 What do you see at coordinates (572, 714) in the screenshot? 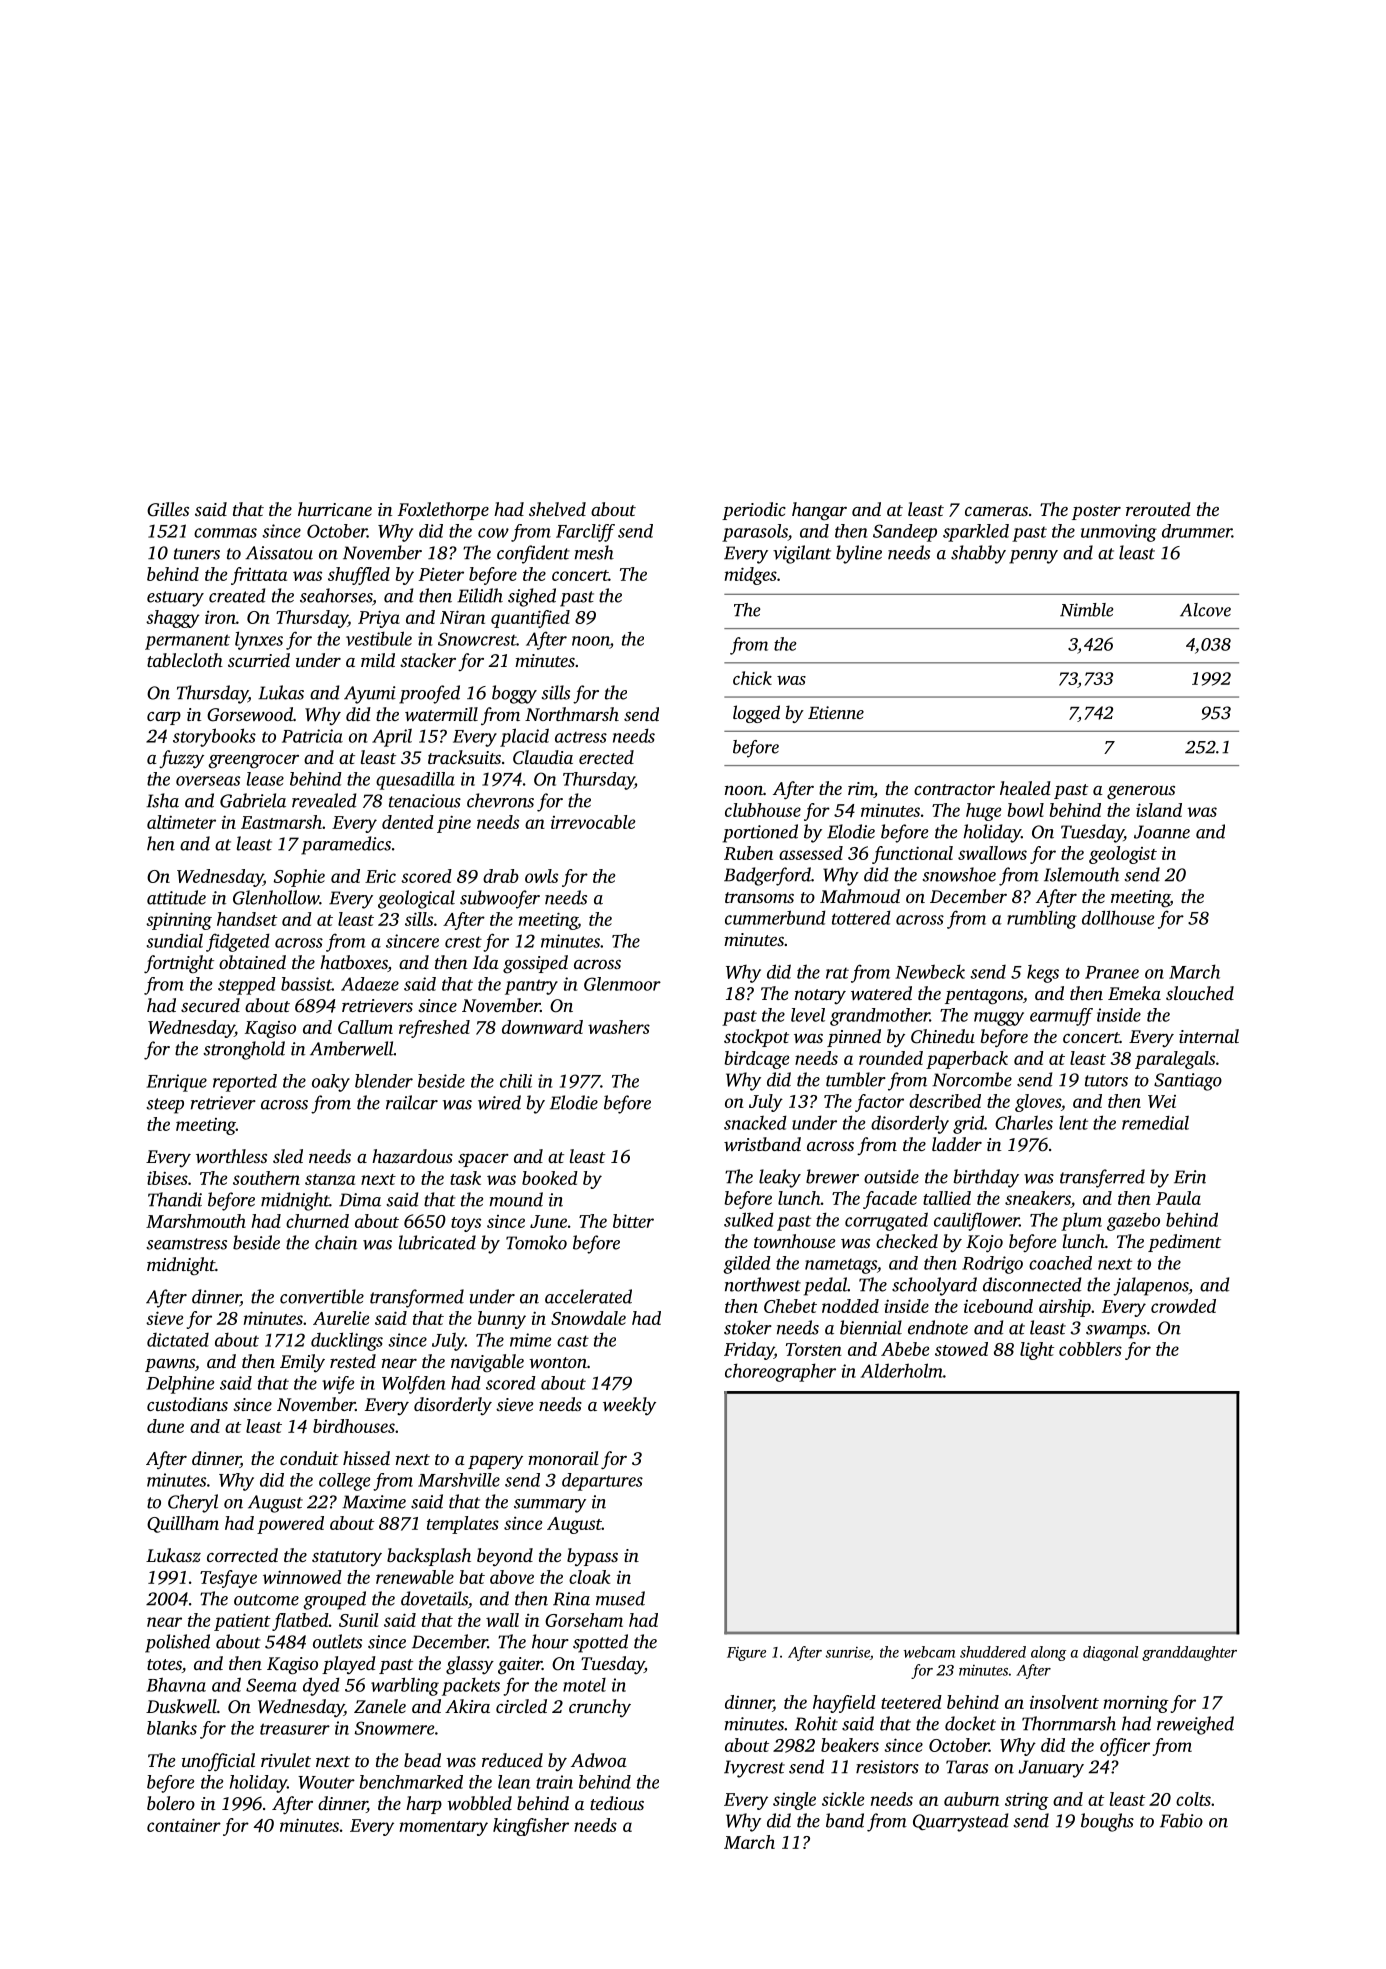
I see `Northmarsh` at bounding box center [572, 714].
